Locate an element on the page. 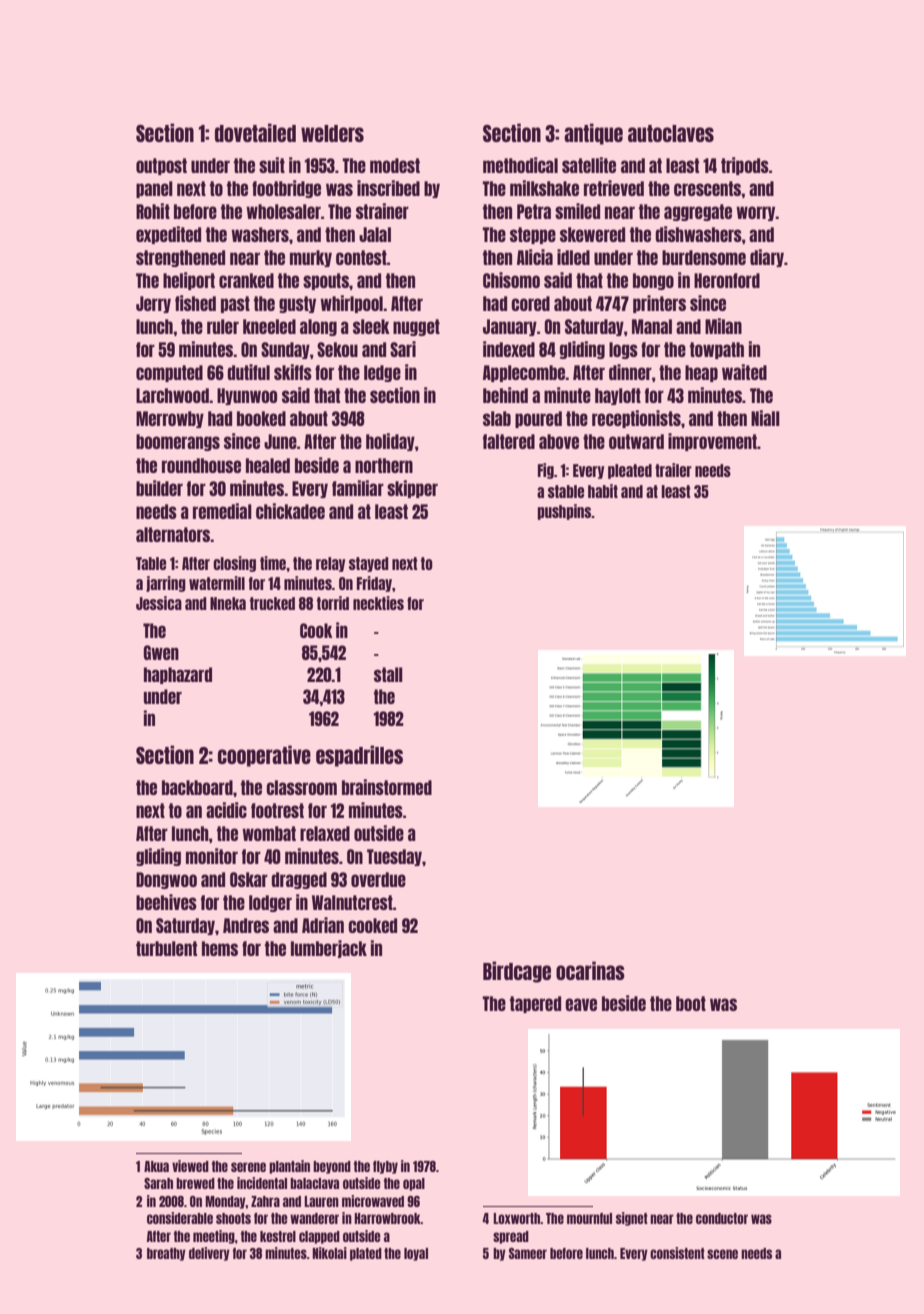 This image has width=924, height=1314. suit is located at coordinates (272, 165).
